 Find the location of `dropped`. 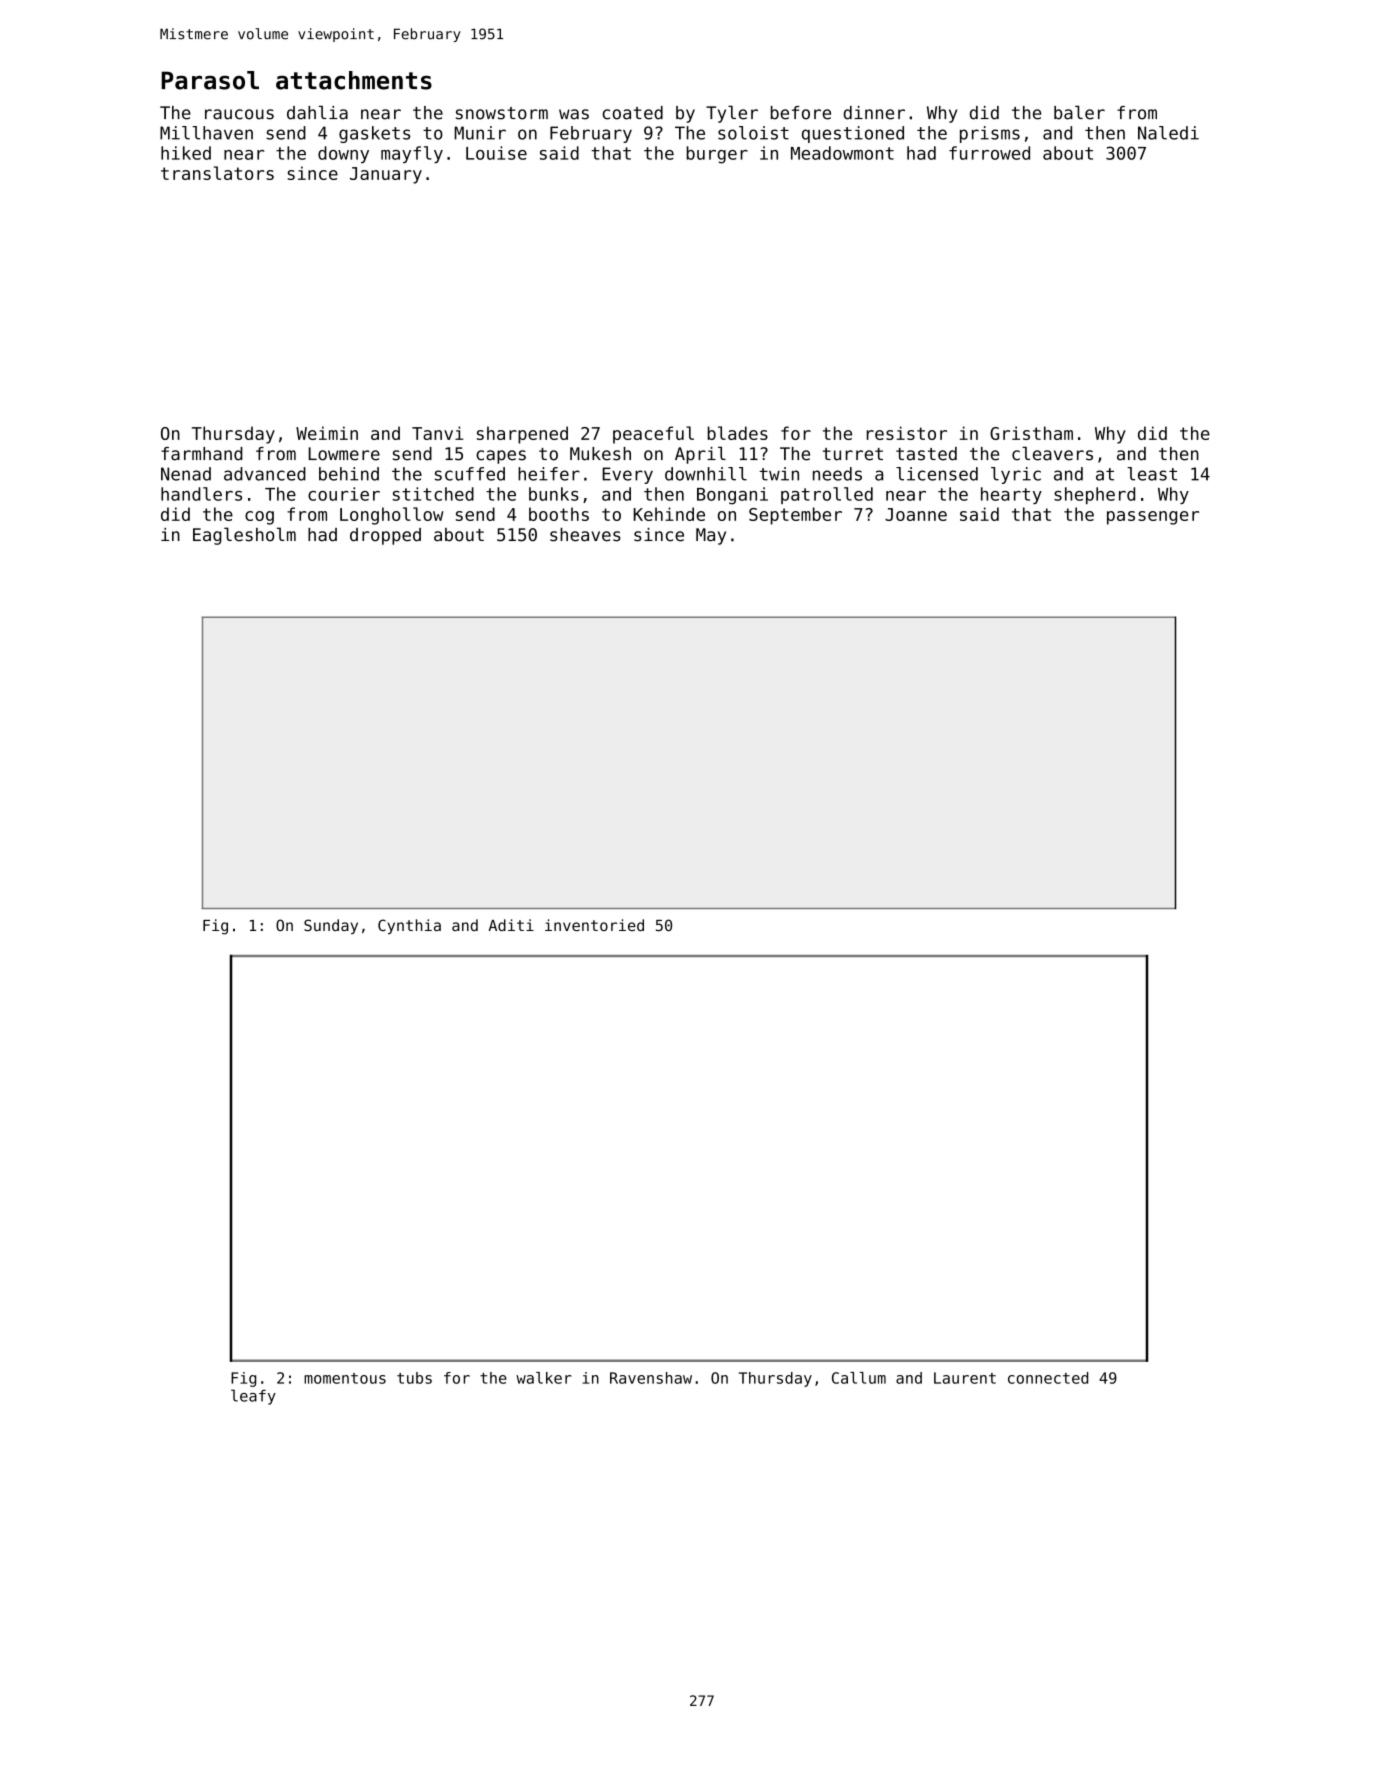

dropped is located at coordinates (385, 536).
